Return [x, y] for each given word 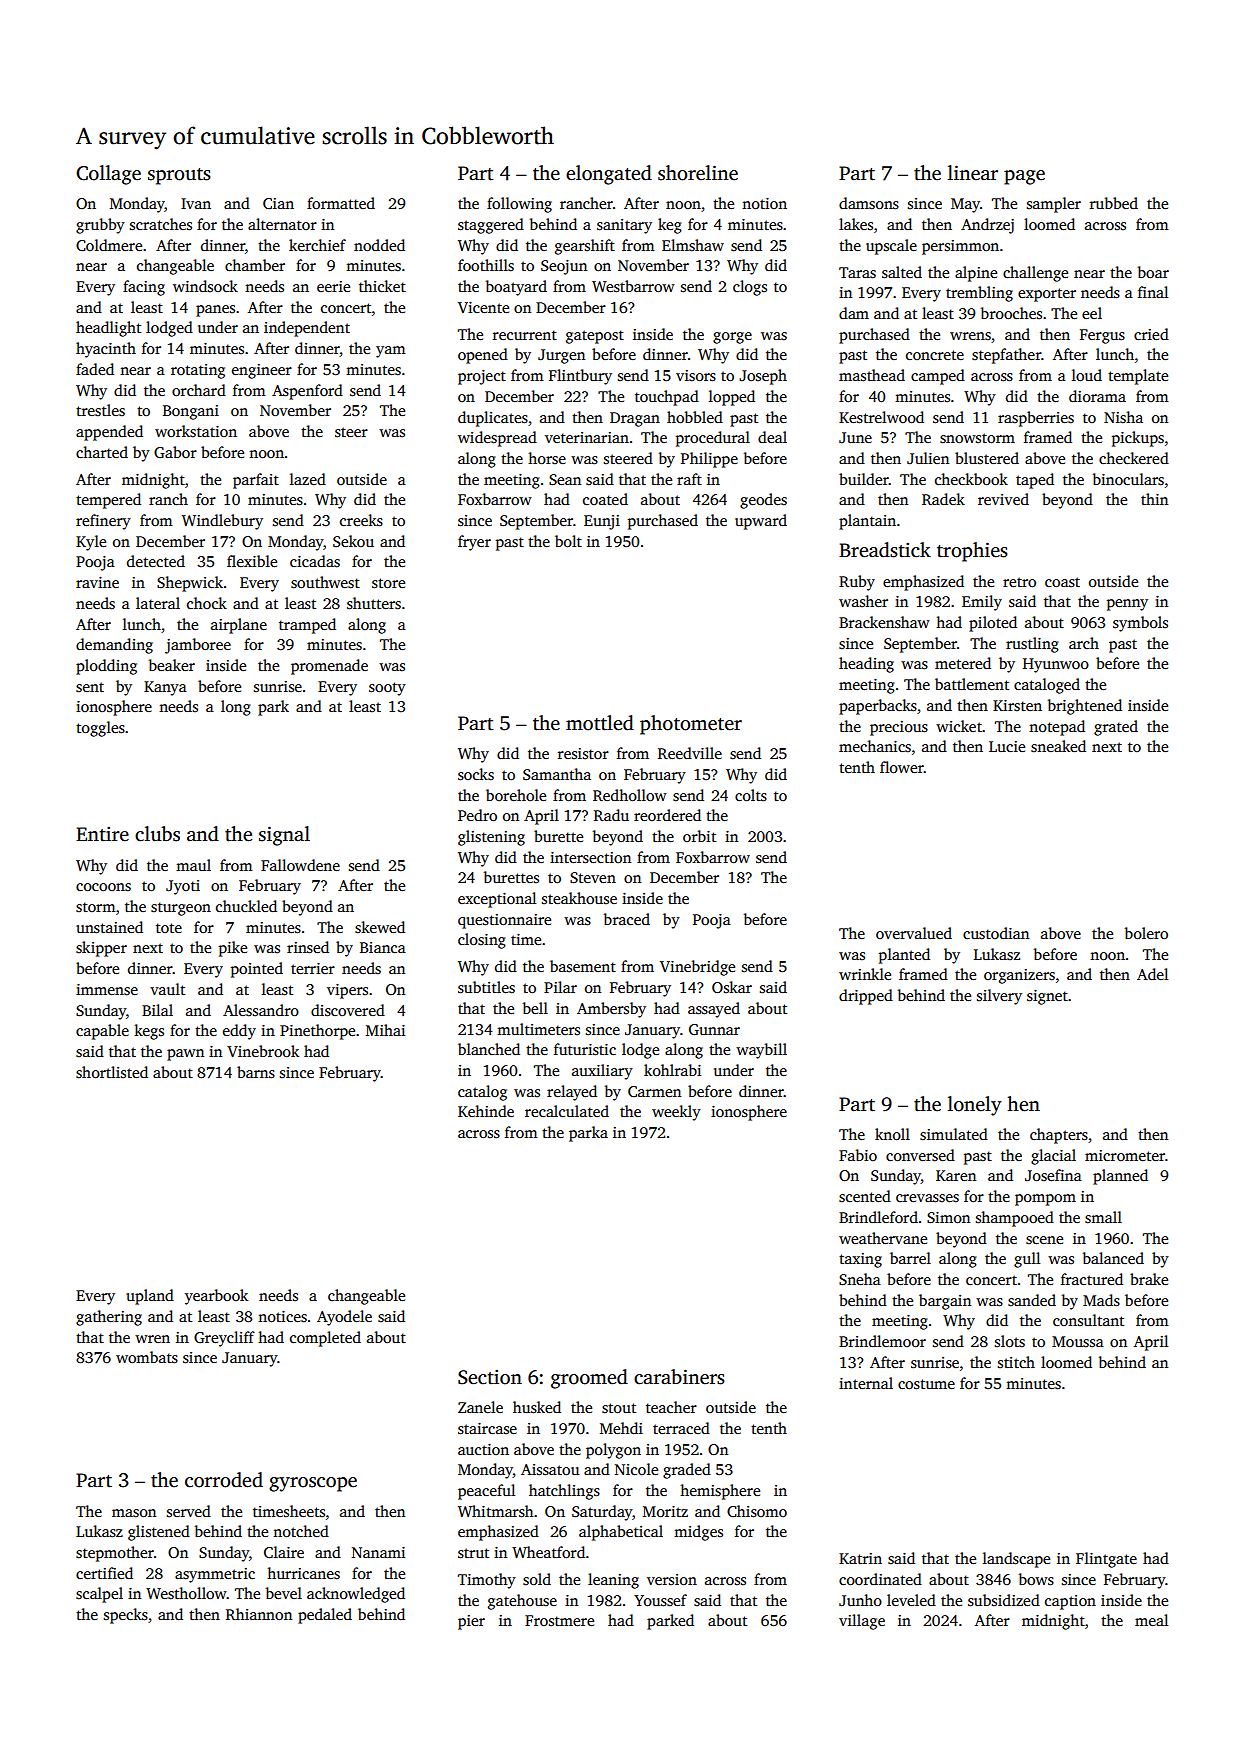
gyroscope [313, 1484]
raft [689, 479]
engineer [262, 371]
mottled [600, 723]
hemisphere [720, 1492]
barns [256, 1072]
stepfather [1006, 356]
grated [1116, 728]
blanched [489, 1049]
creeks [361, 520]
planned [1120, 1177]
